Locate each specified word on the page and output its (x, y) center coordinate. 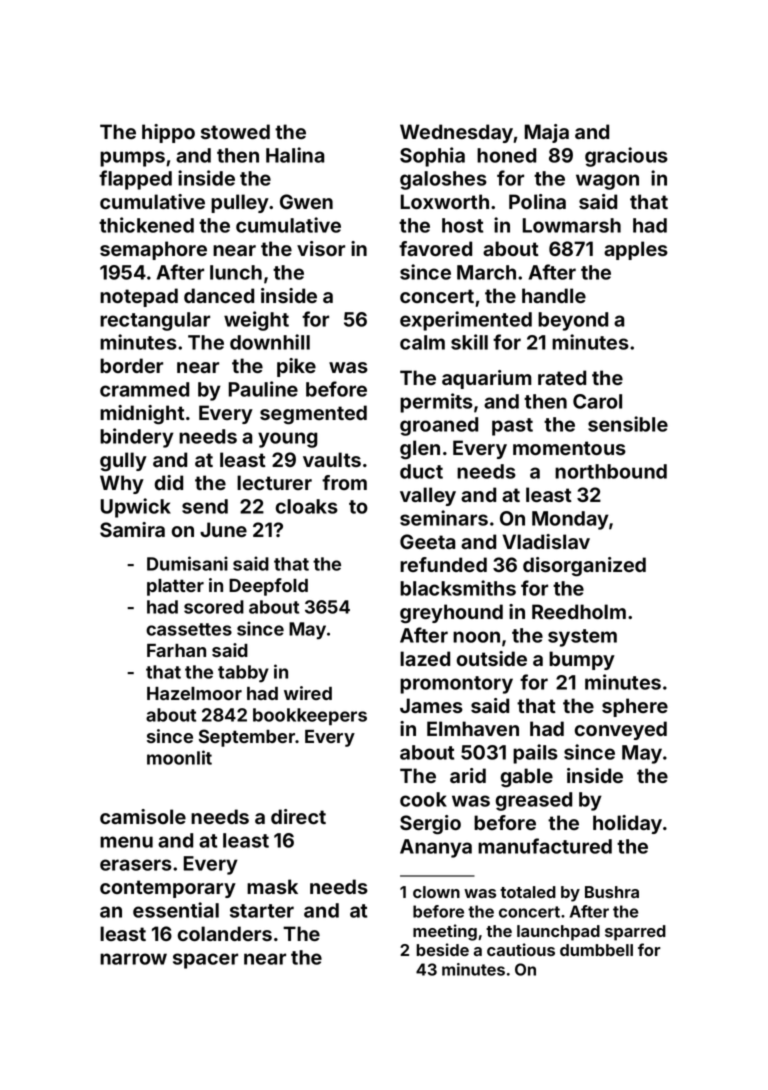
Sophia (432, 157)
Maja (547, 133)
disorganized (584, 567)
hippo (168, 133)
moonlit (179, 757)
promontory (456, 685)
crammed (144, 389)
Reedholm (579, 611)
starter (262, 911)
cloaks (307, 506)
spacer (205, 961)
